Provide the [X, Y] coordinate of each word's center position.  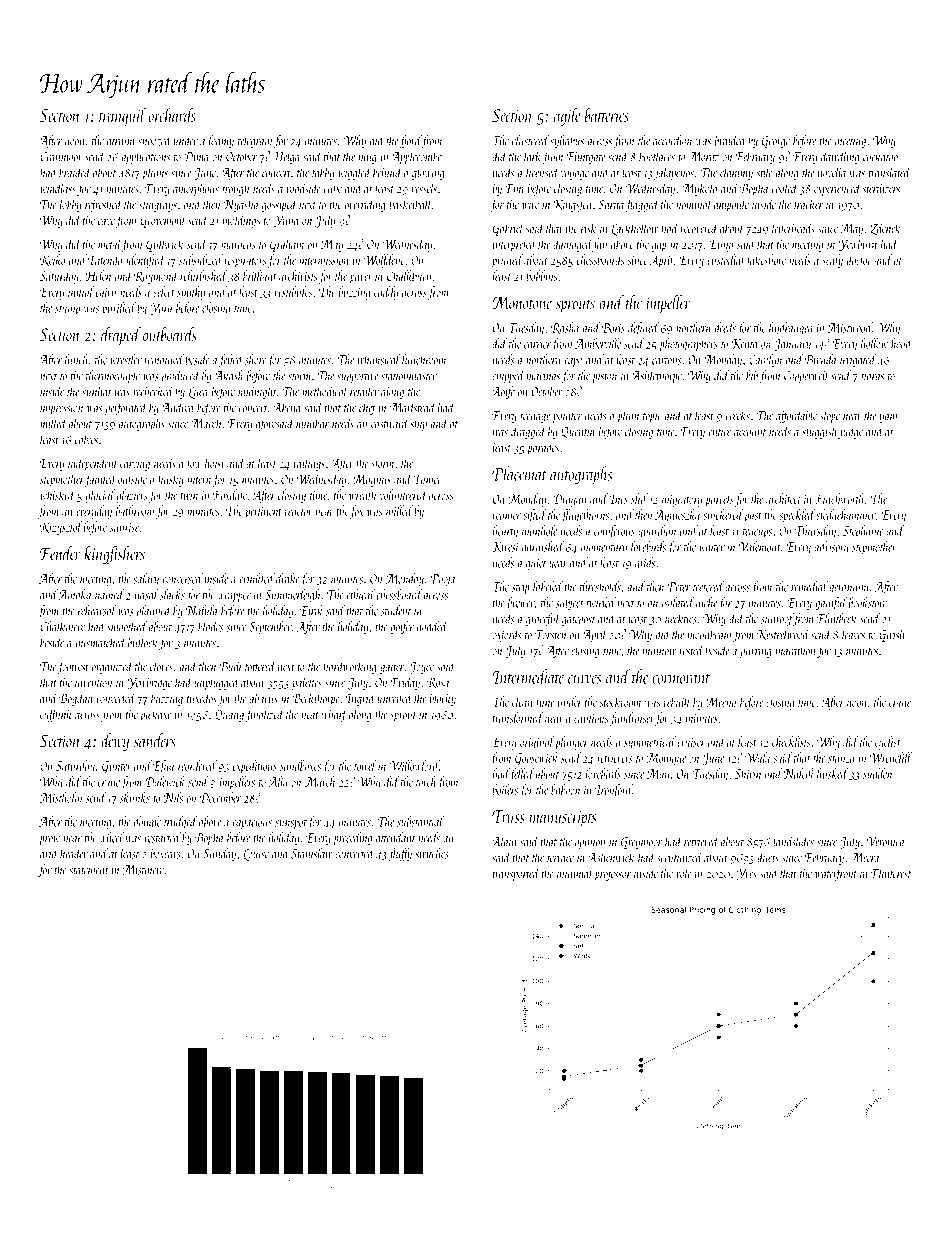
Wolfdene [384, 261]
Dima [196, 157]
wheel [112, 837]
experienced [837, 189]
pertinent [263, 513]
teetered [708, 586]
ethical [361, 594]
